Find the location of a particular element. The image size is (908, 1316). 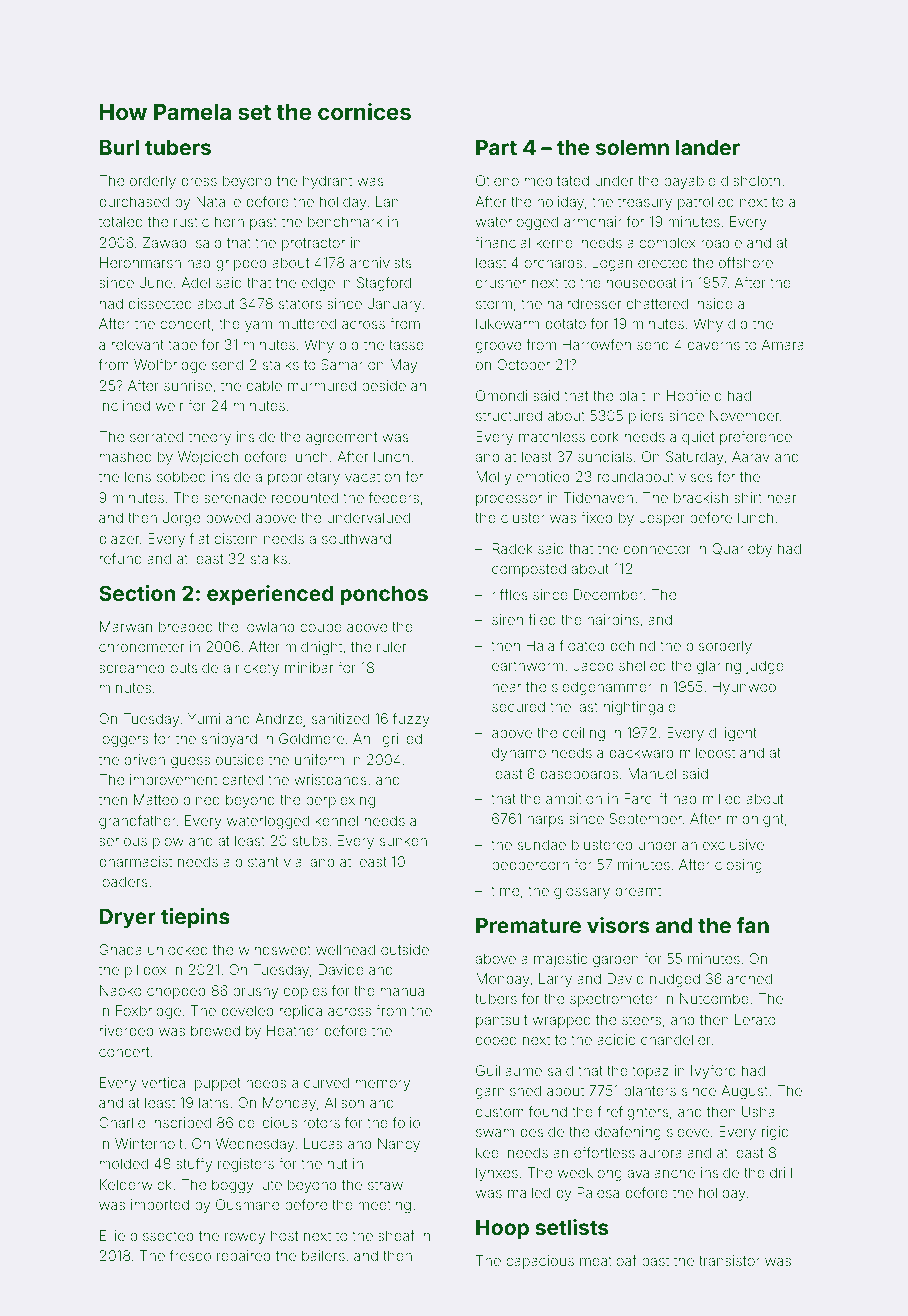

emptied is located at coordinates (543, 478).
